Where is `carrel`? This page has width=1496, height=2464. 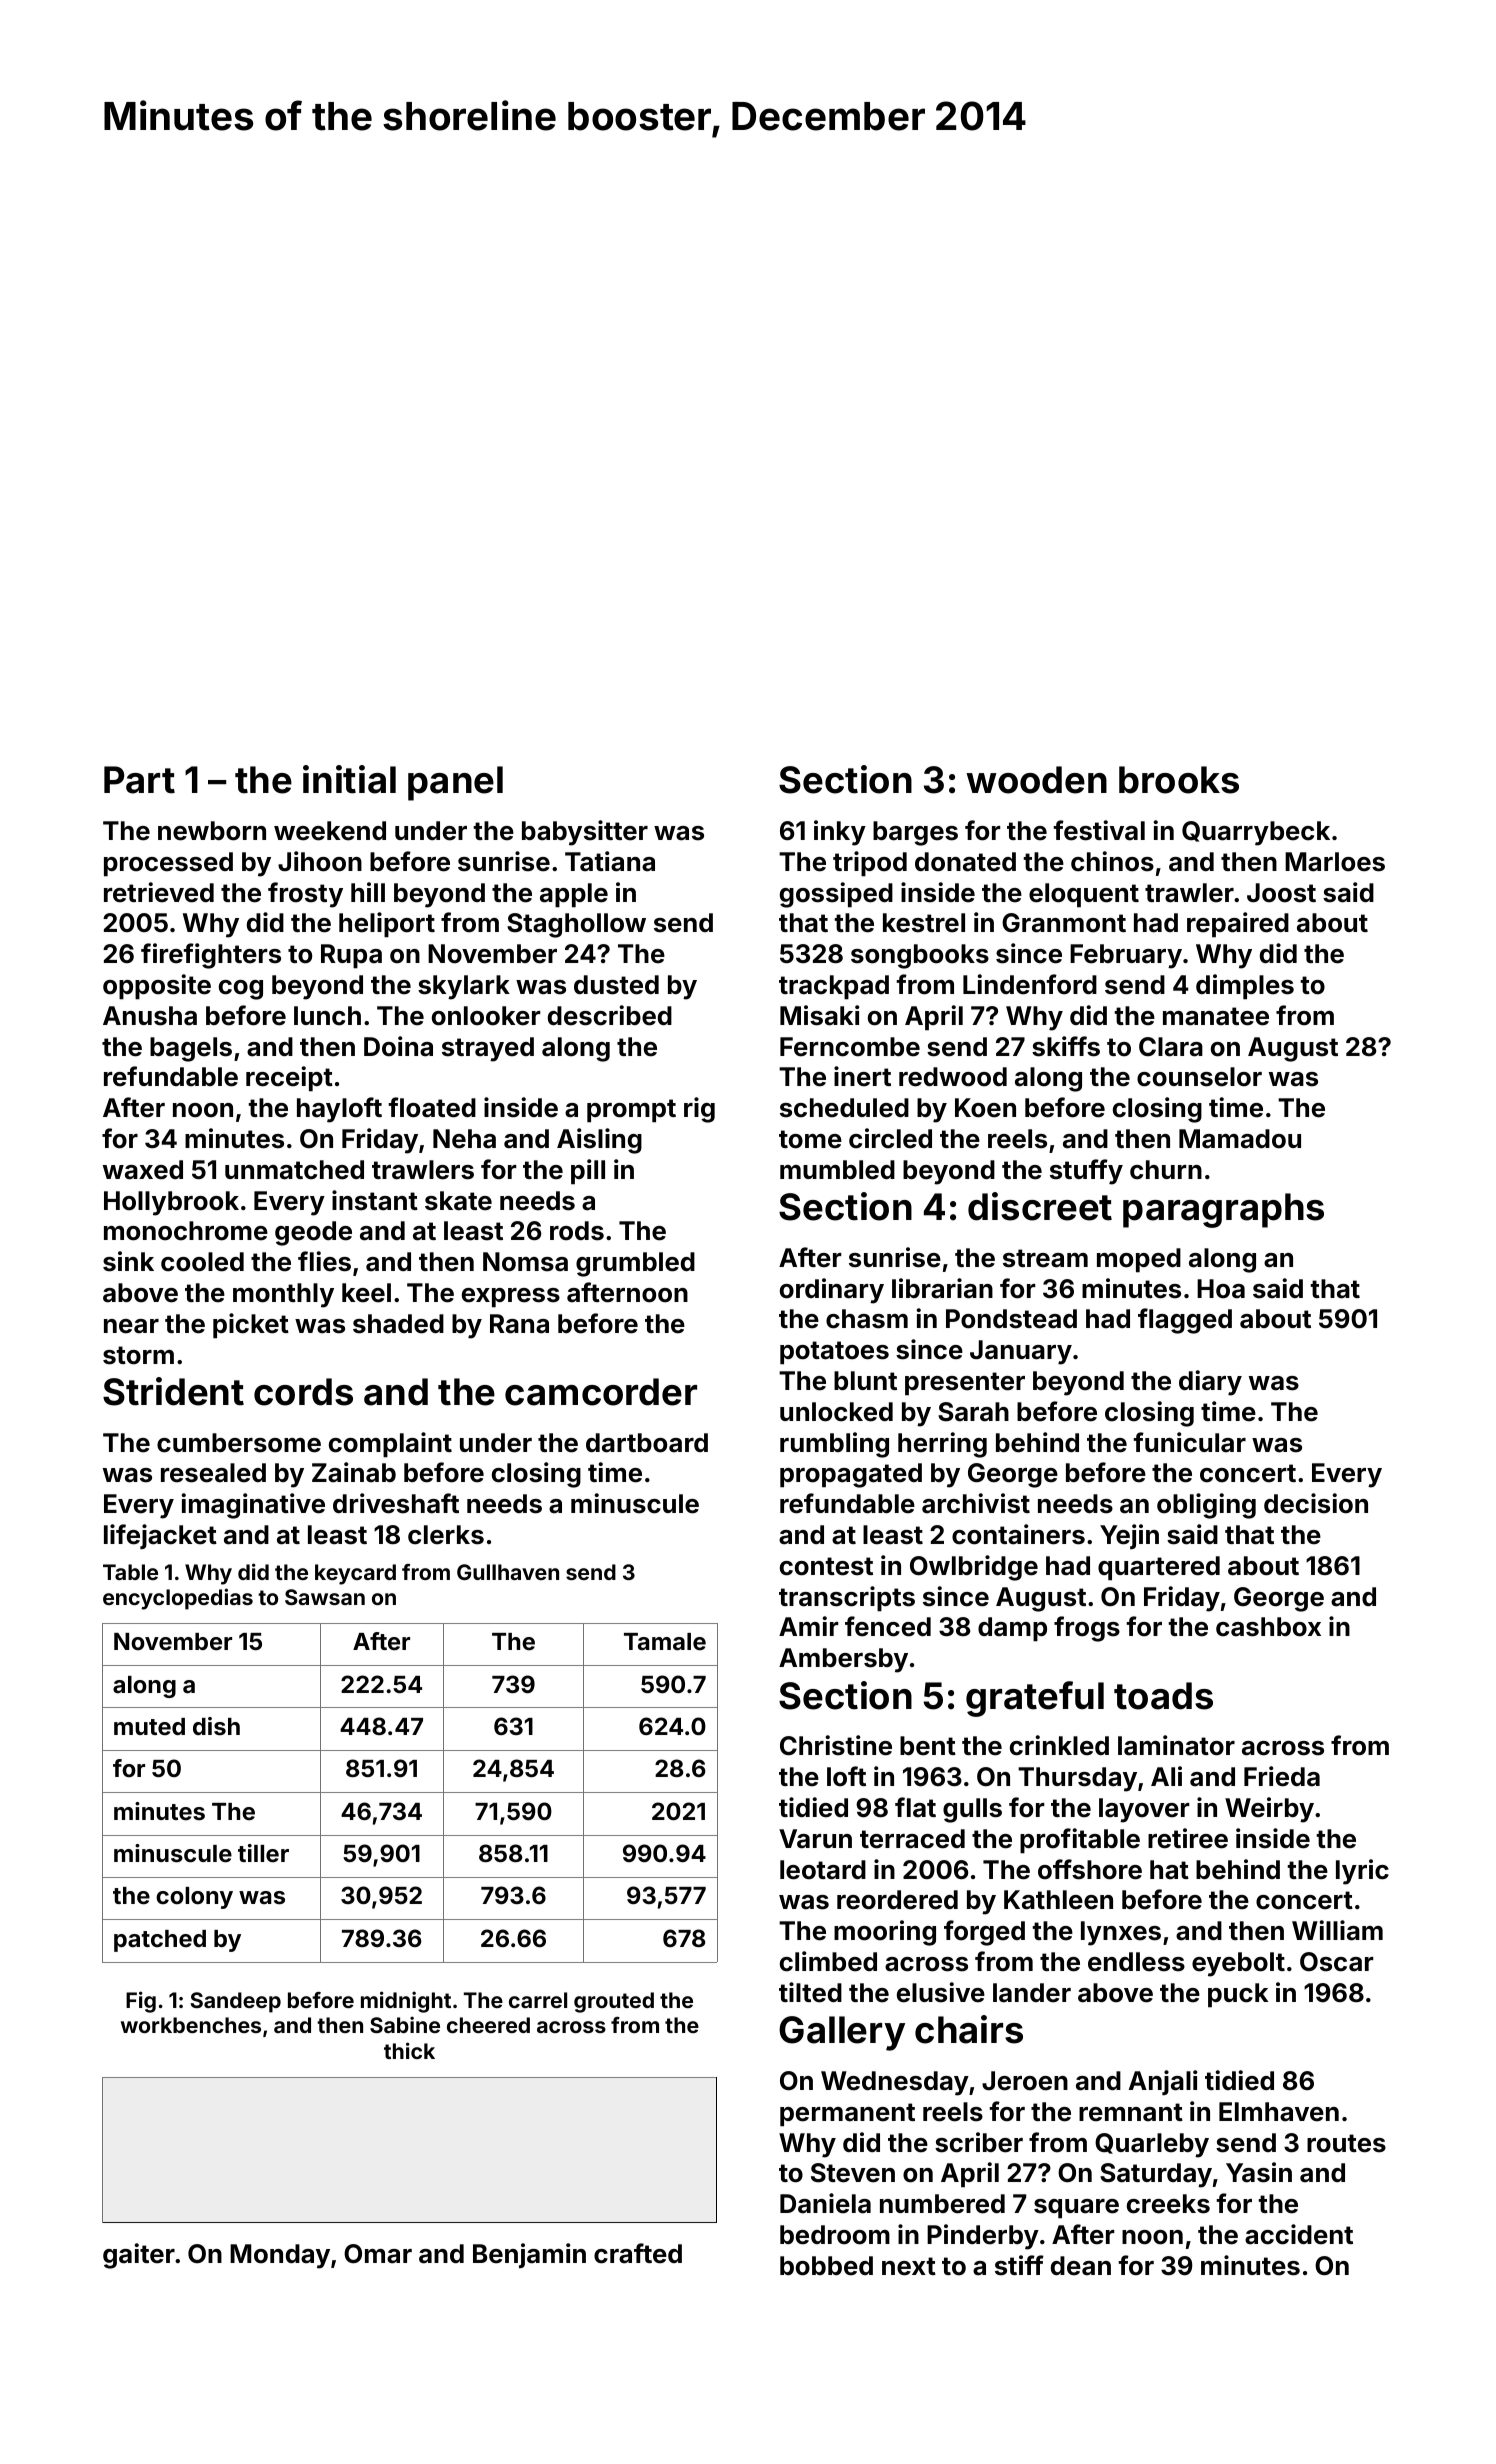 carrel is located at coordinates (538, 2000).
